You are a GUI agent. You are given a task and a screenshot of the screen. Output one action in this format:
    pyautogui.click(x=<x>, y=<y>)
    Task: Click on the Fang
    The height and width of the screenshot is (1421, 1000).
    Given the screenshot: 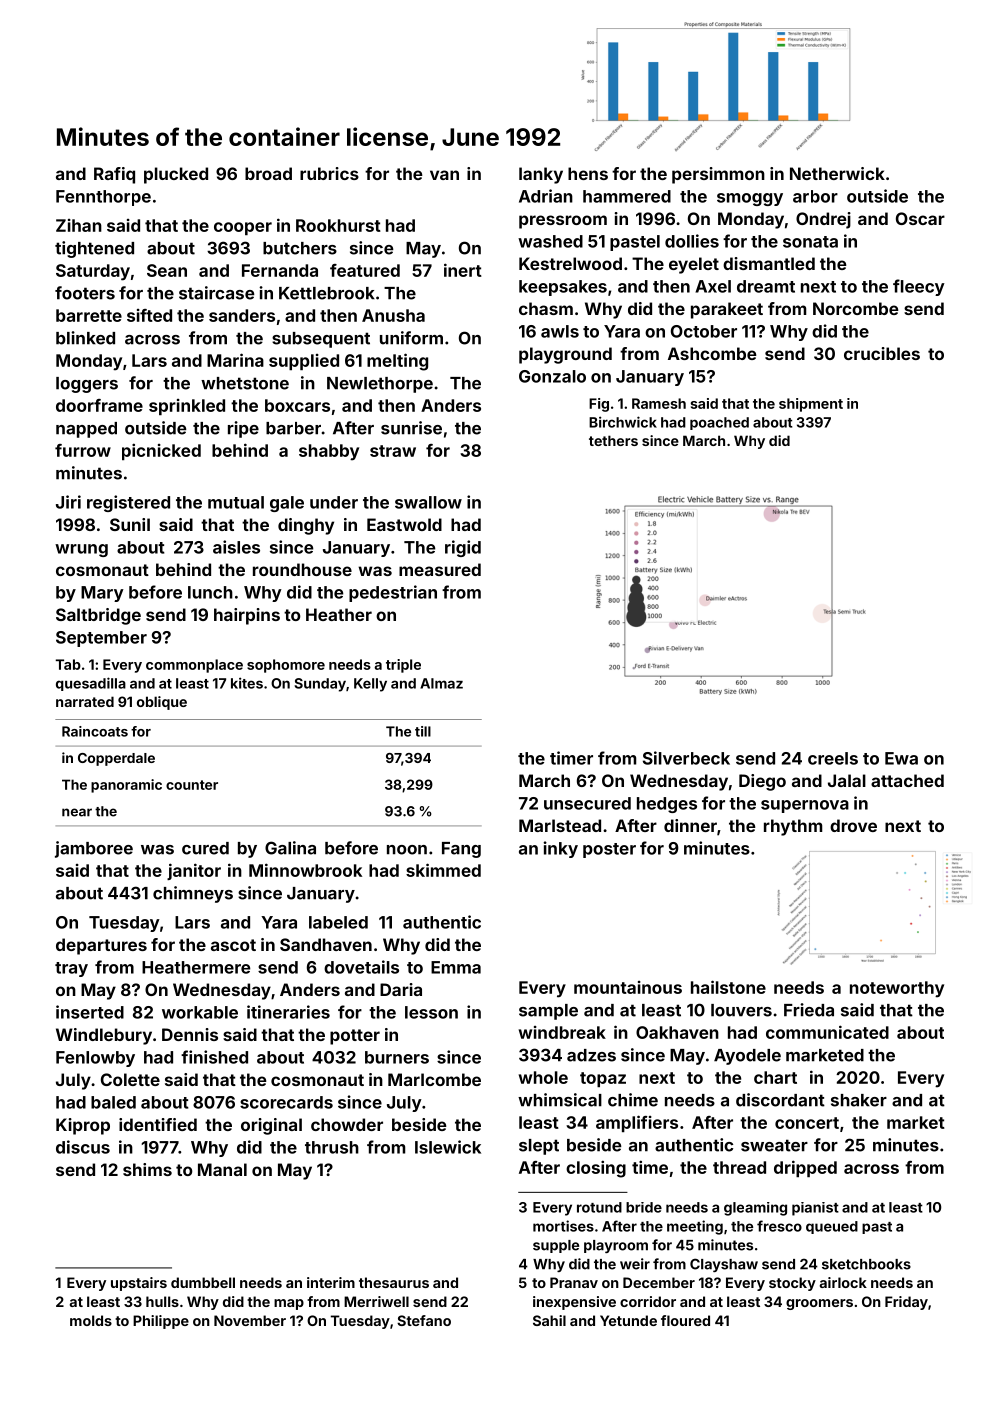 What is the action you would take?
    pyautogui.click(x=461, y=850)
